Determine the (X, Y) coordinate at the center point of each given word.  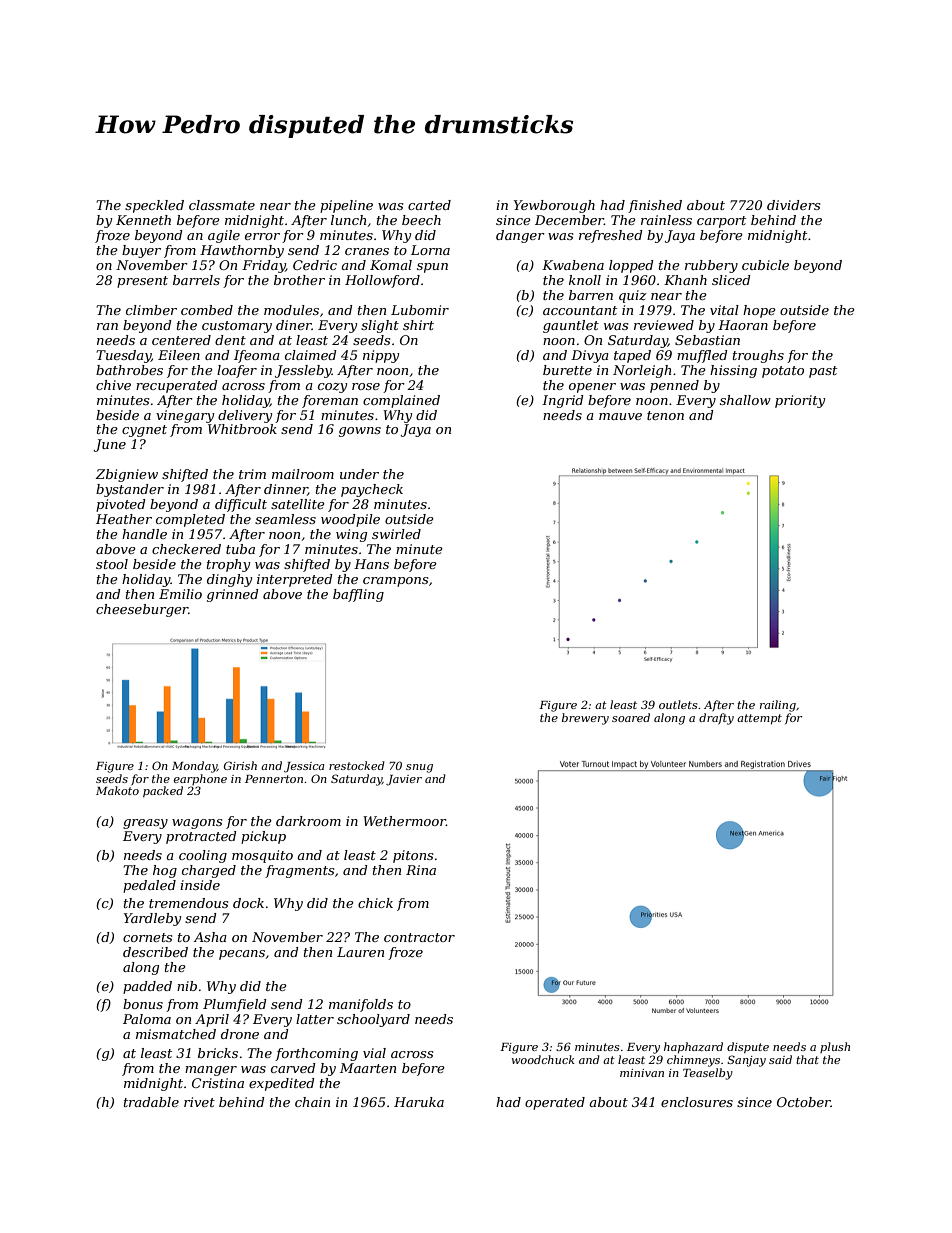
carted (429, 205)
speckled (154, 206)
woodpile (350, 520)
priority (800, 401)
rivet (199, 1102)
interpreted (295, 580)
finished (655, 206)
